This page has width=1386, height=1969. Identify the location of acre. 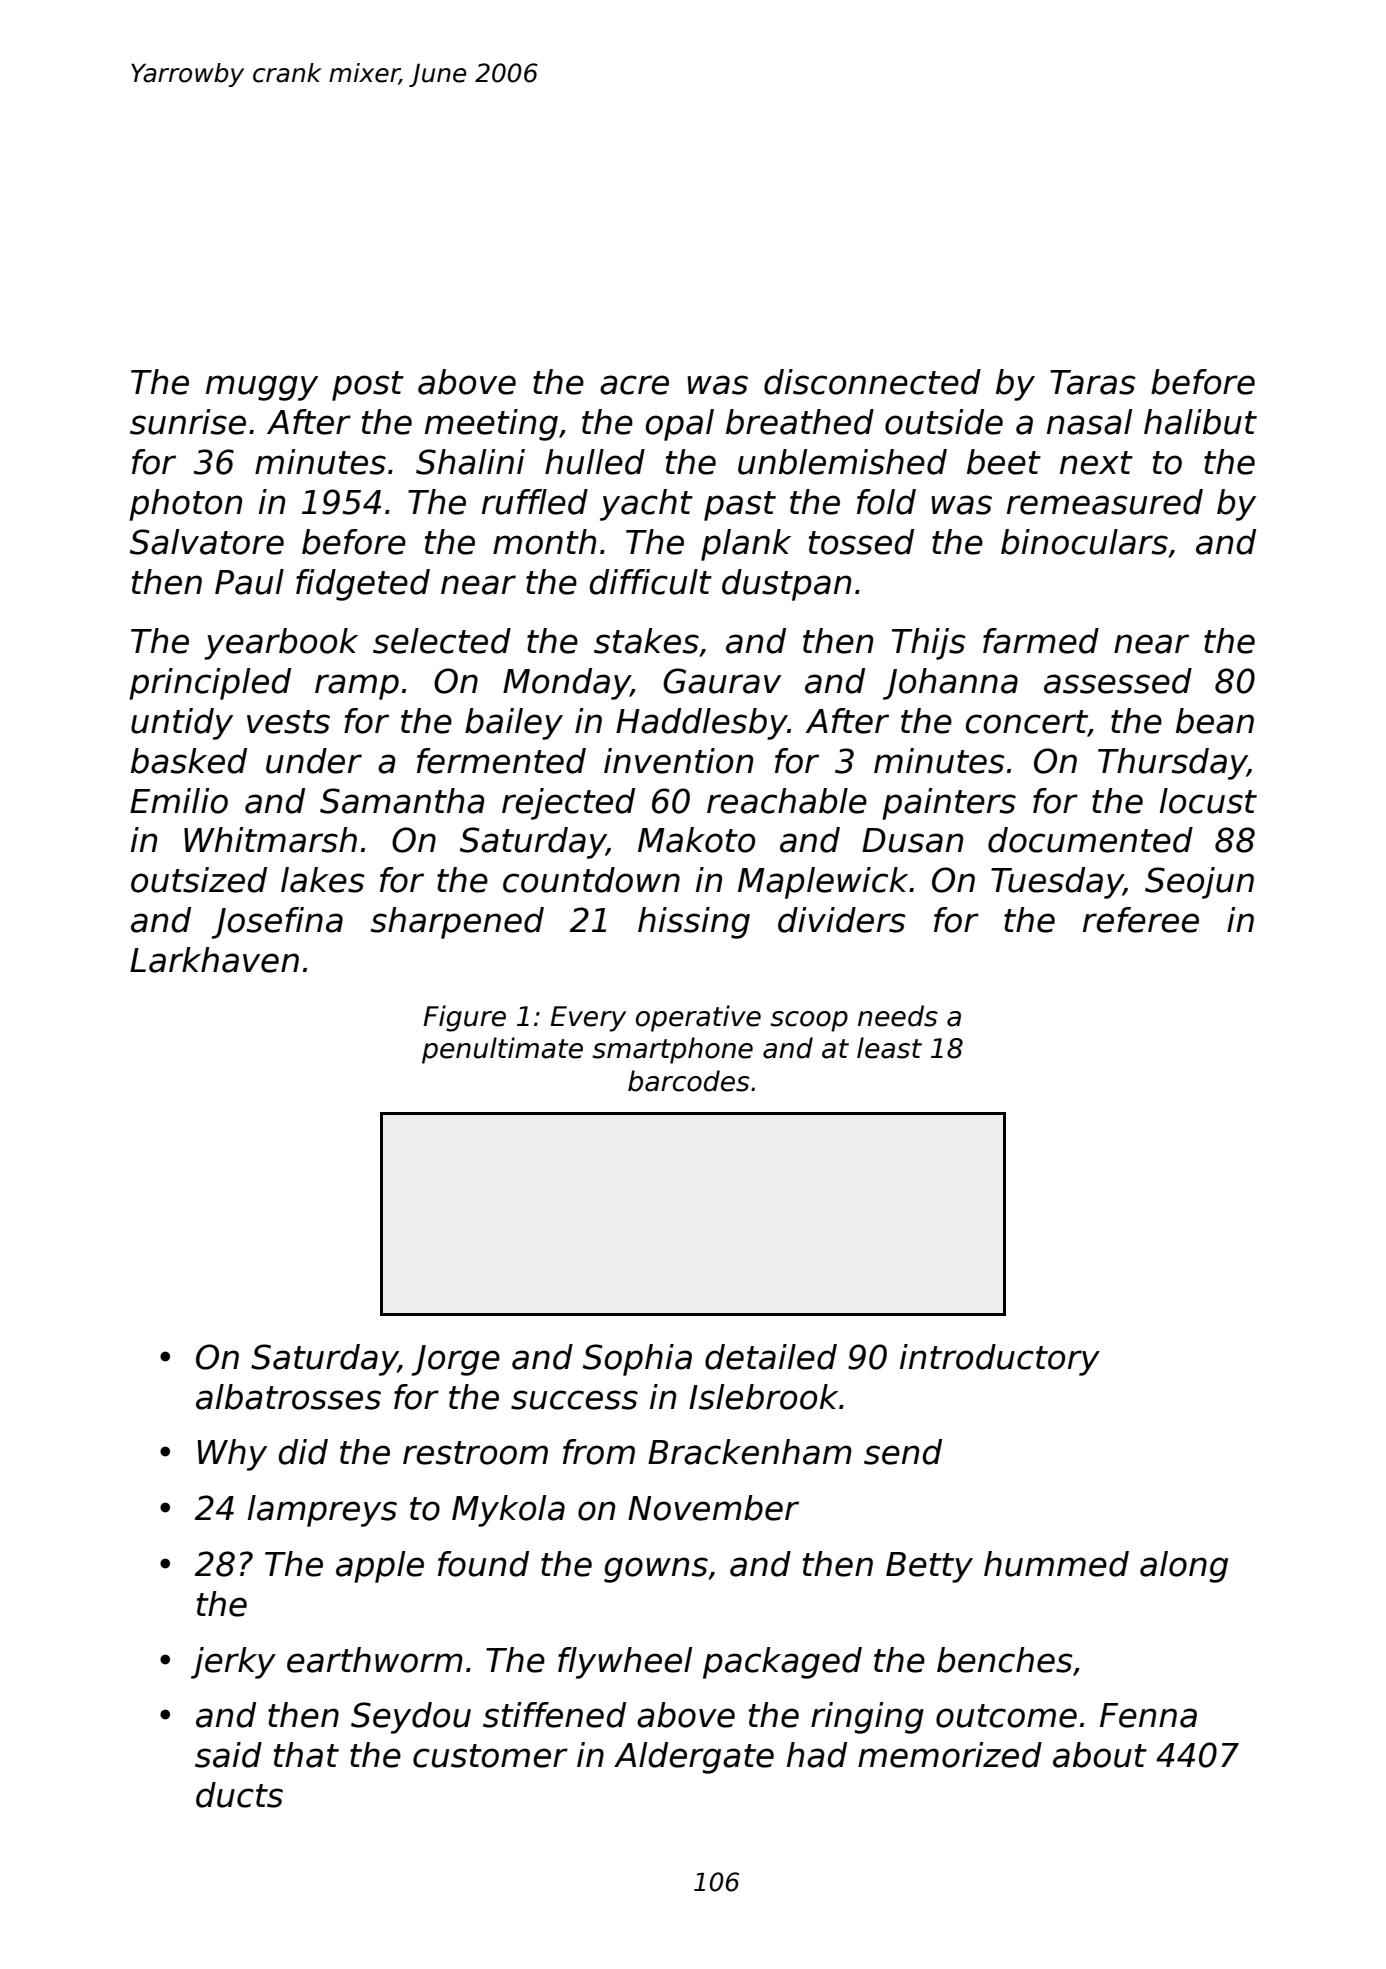
(634, 385).
